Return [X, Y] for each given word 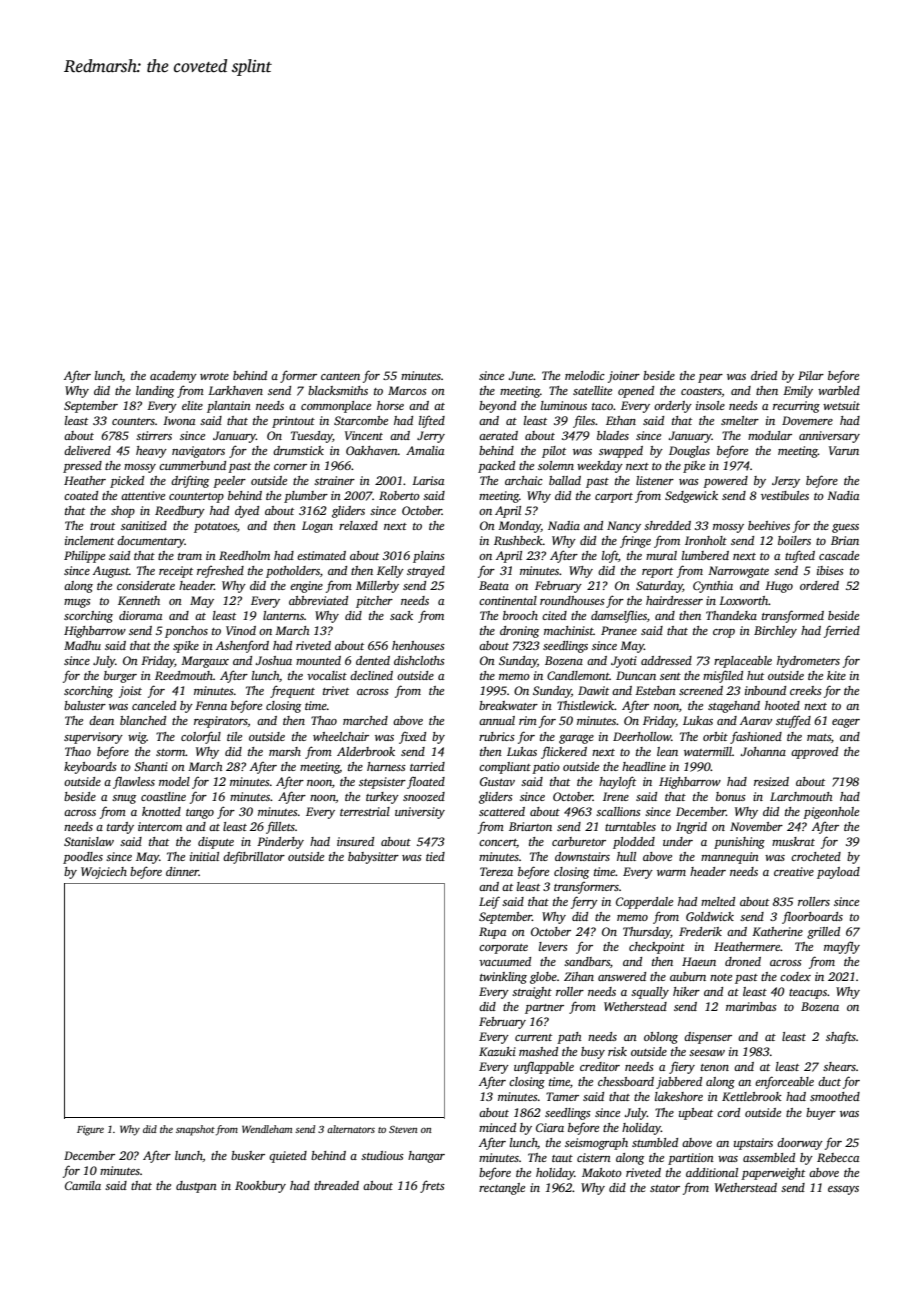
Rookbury [260, 1187]
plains [429, 557]
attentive [143, 495]
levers [553, 946]
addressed [666, 660]
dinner [182, 871]
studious [382, 1155]
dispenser [708, 1038]
